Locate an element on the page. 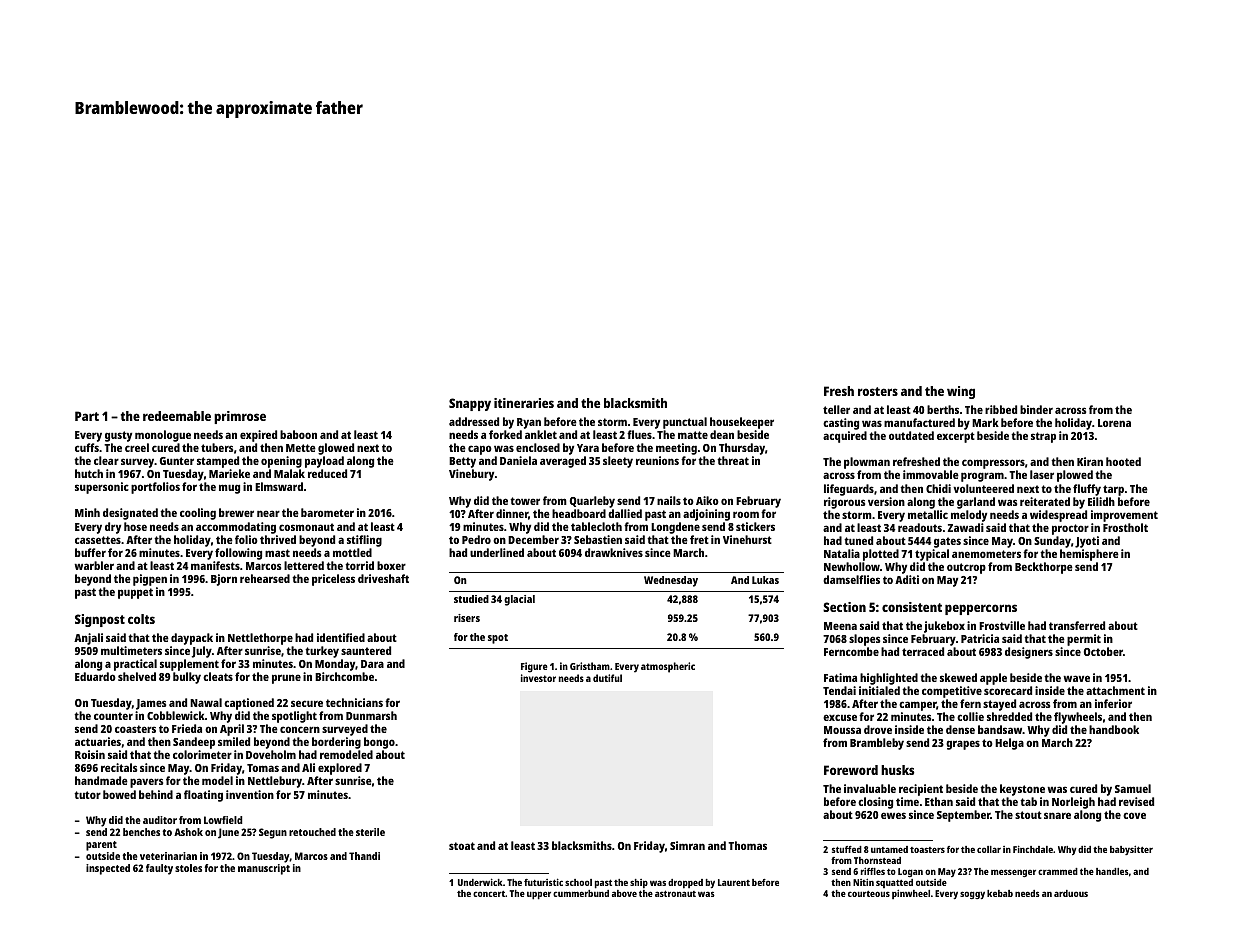 Image resolution: width=1233 pixels, height=952 pixels. arduous is located at coordinates (1071, 893).
